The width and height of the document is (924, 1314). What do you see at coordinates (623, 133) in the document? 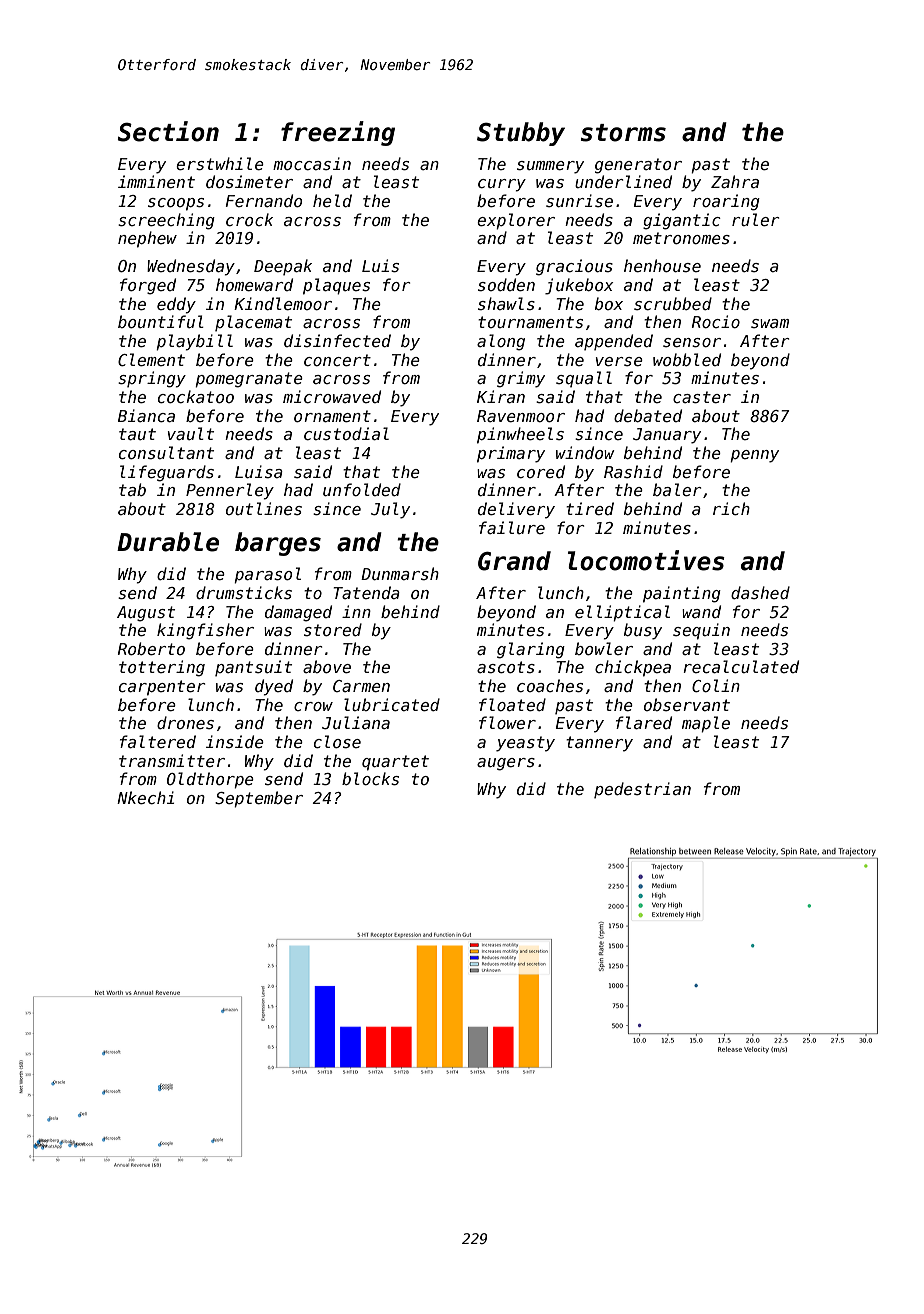
I see `storms` at bounding box center [623, 133].
